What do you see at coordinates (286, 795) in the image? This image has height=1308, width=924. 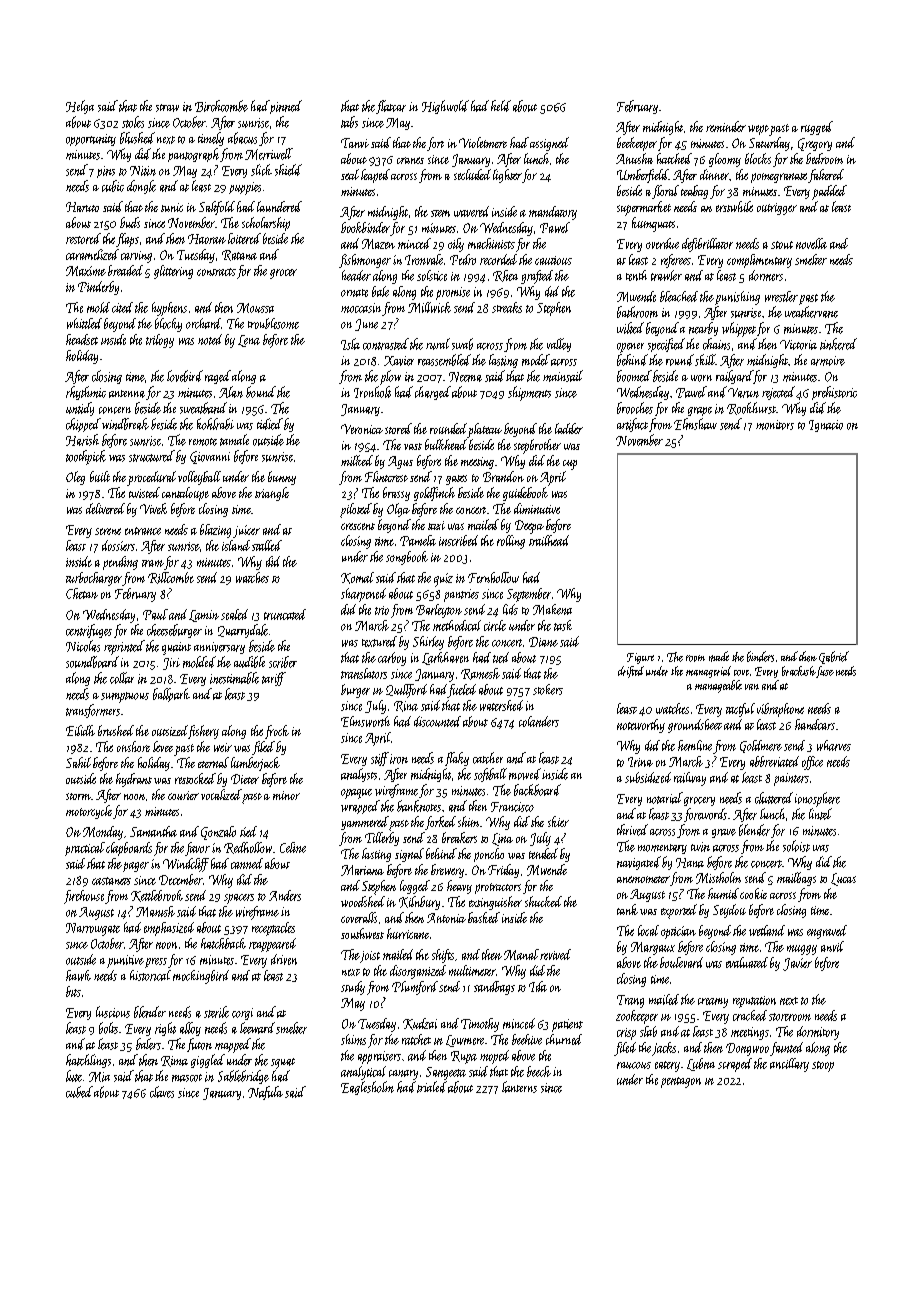 I see `minor` at bounding box center [286, 795].
